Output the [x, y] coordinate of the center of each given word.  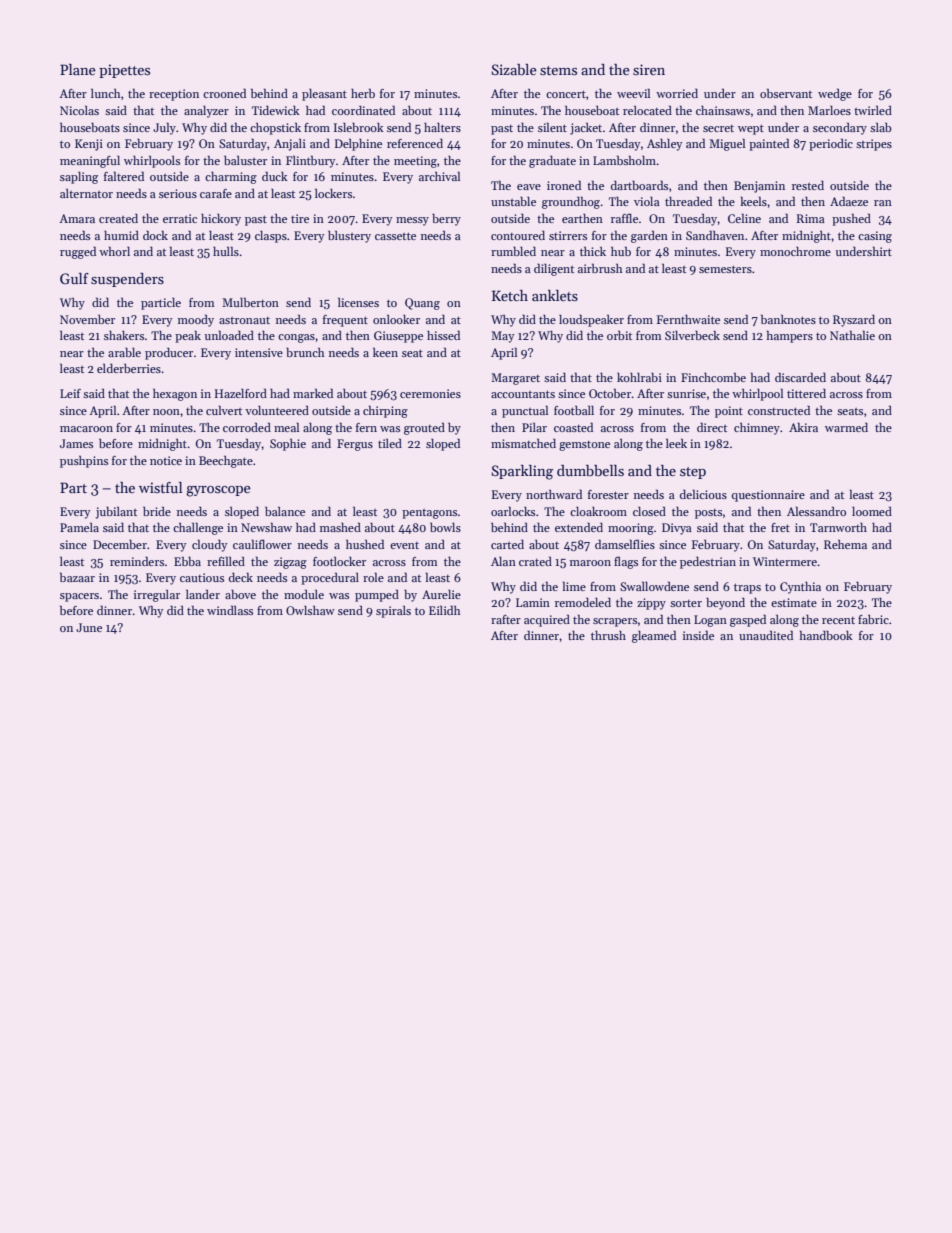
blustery [349, 236]
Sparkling [522, 472]
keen [385, 352]
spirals [393, 611]
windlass [230, 610]
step [693, 473]
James [76, 443]
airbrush [600, 268]
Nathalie [852, 335]
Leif [70, 393]
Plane [78, 69]
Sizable [514, 69]
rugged [78, 252]
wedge [835, 94]
